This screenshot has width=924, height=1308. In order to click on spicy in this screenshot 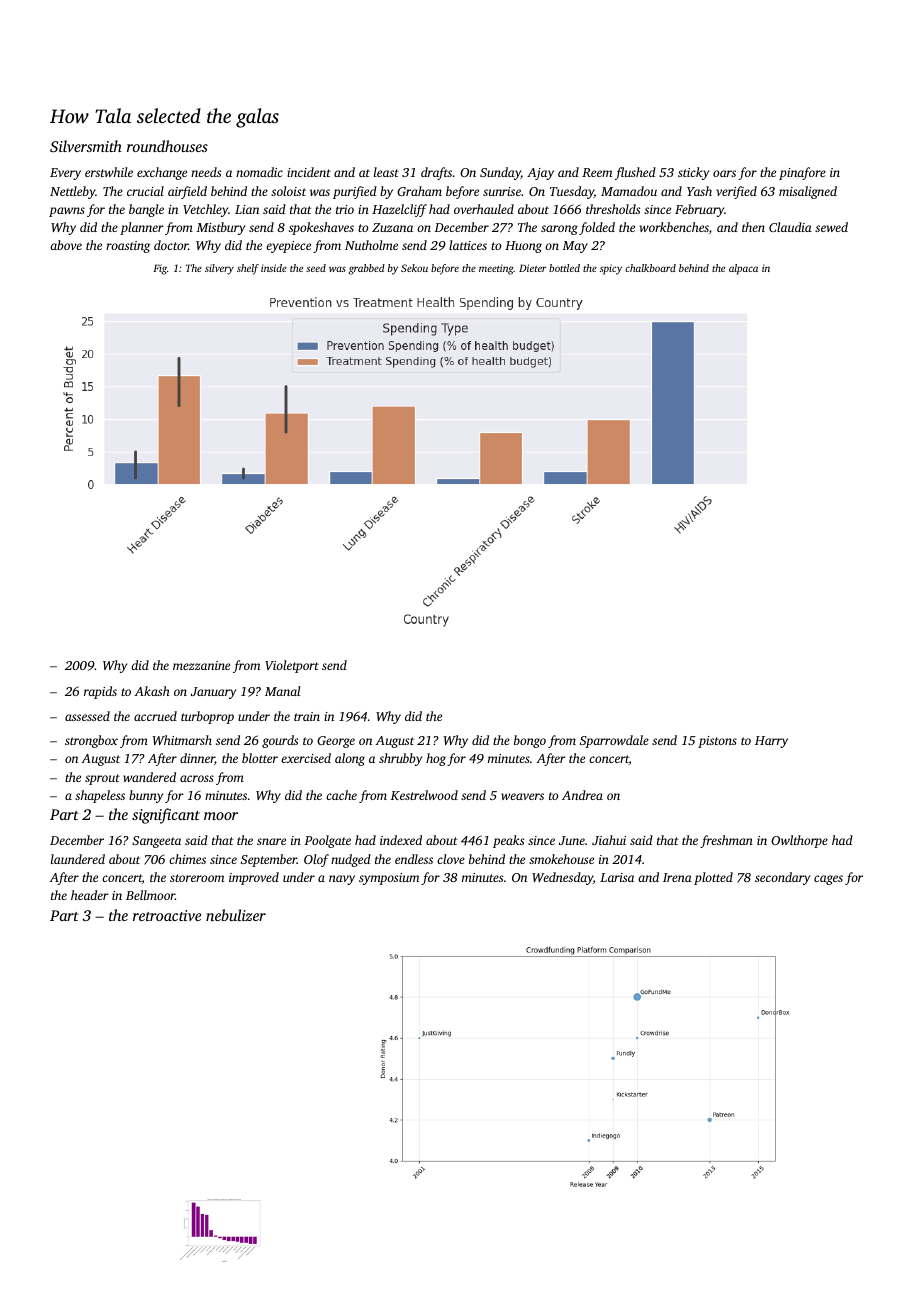, I will do `click(611, 269)`.
